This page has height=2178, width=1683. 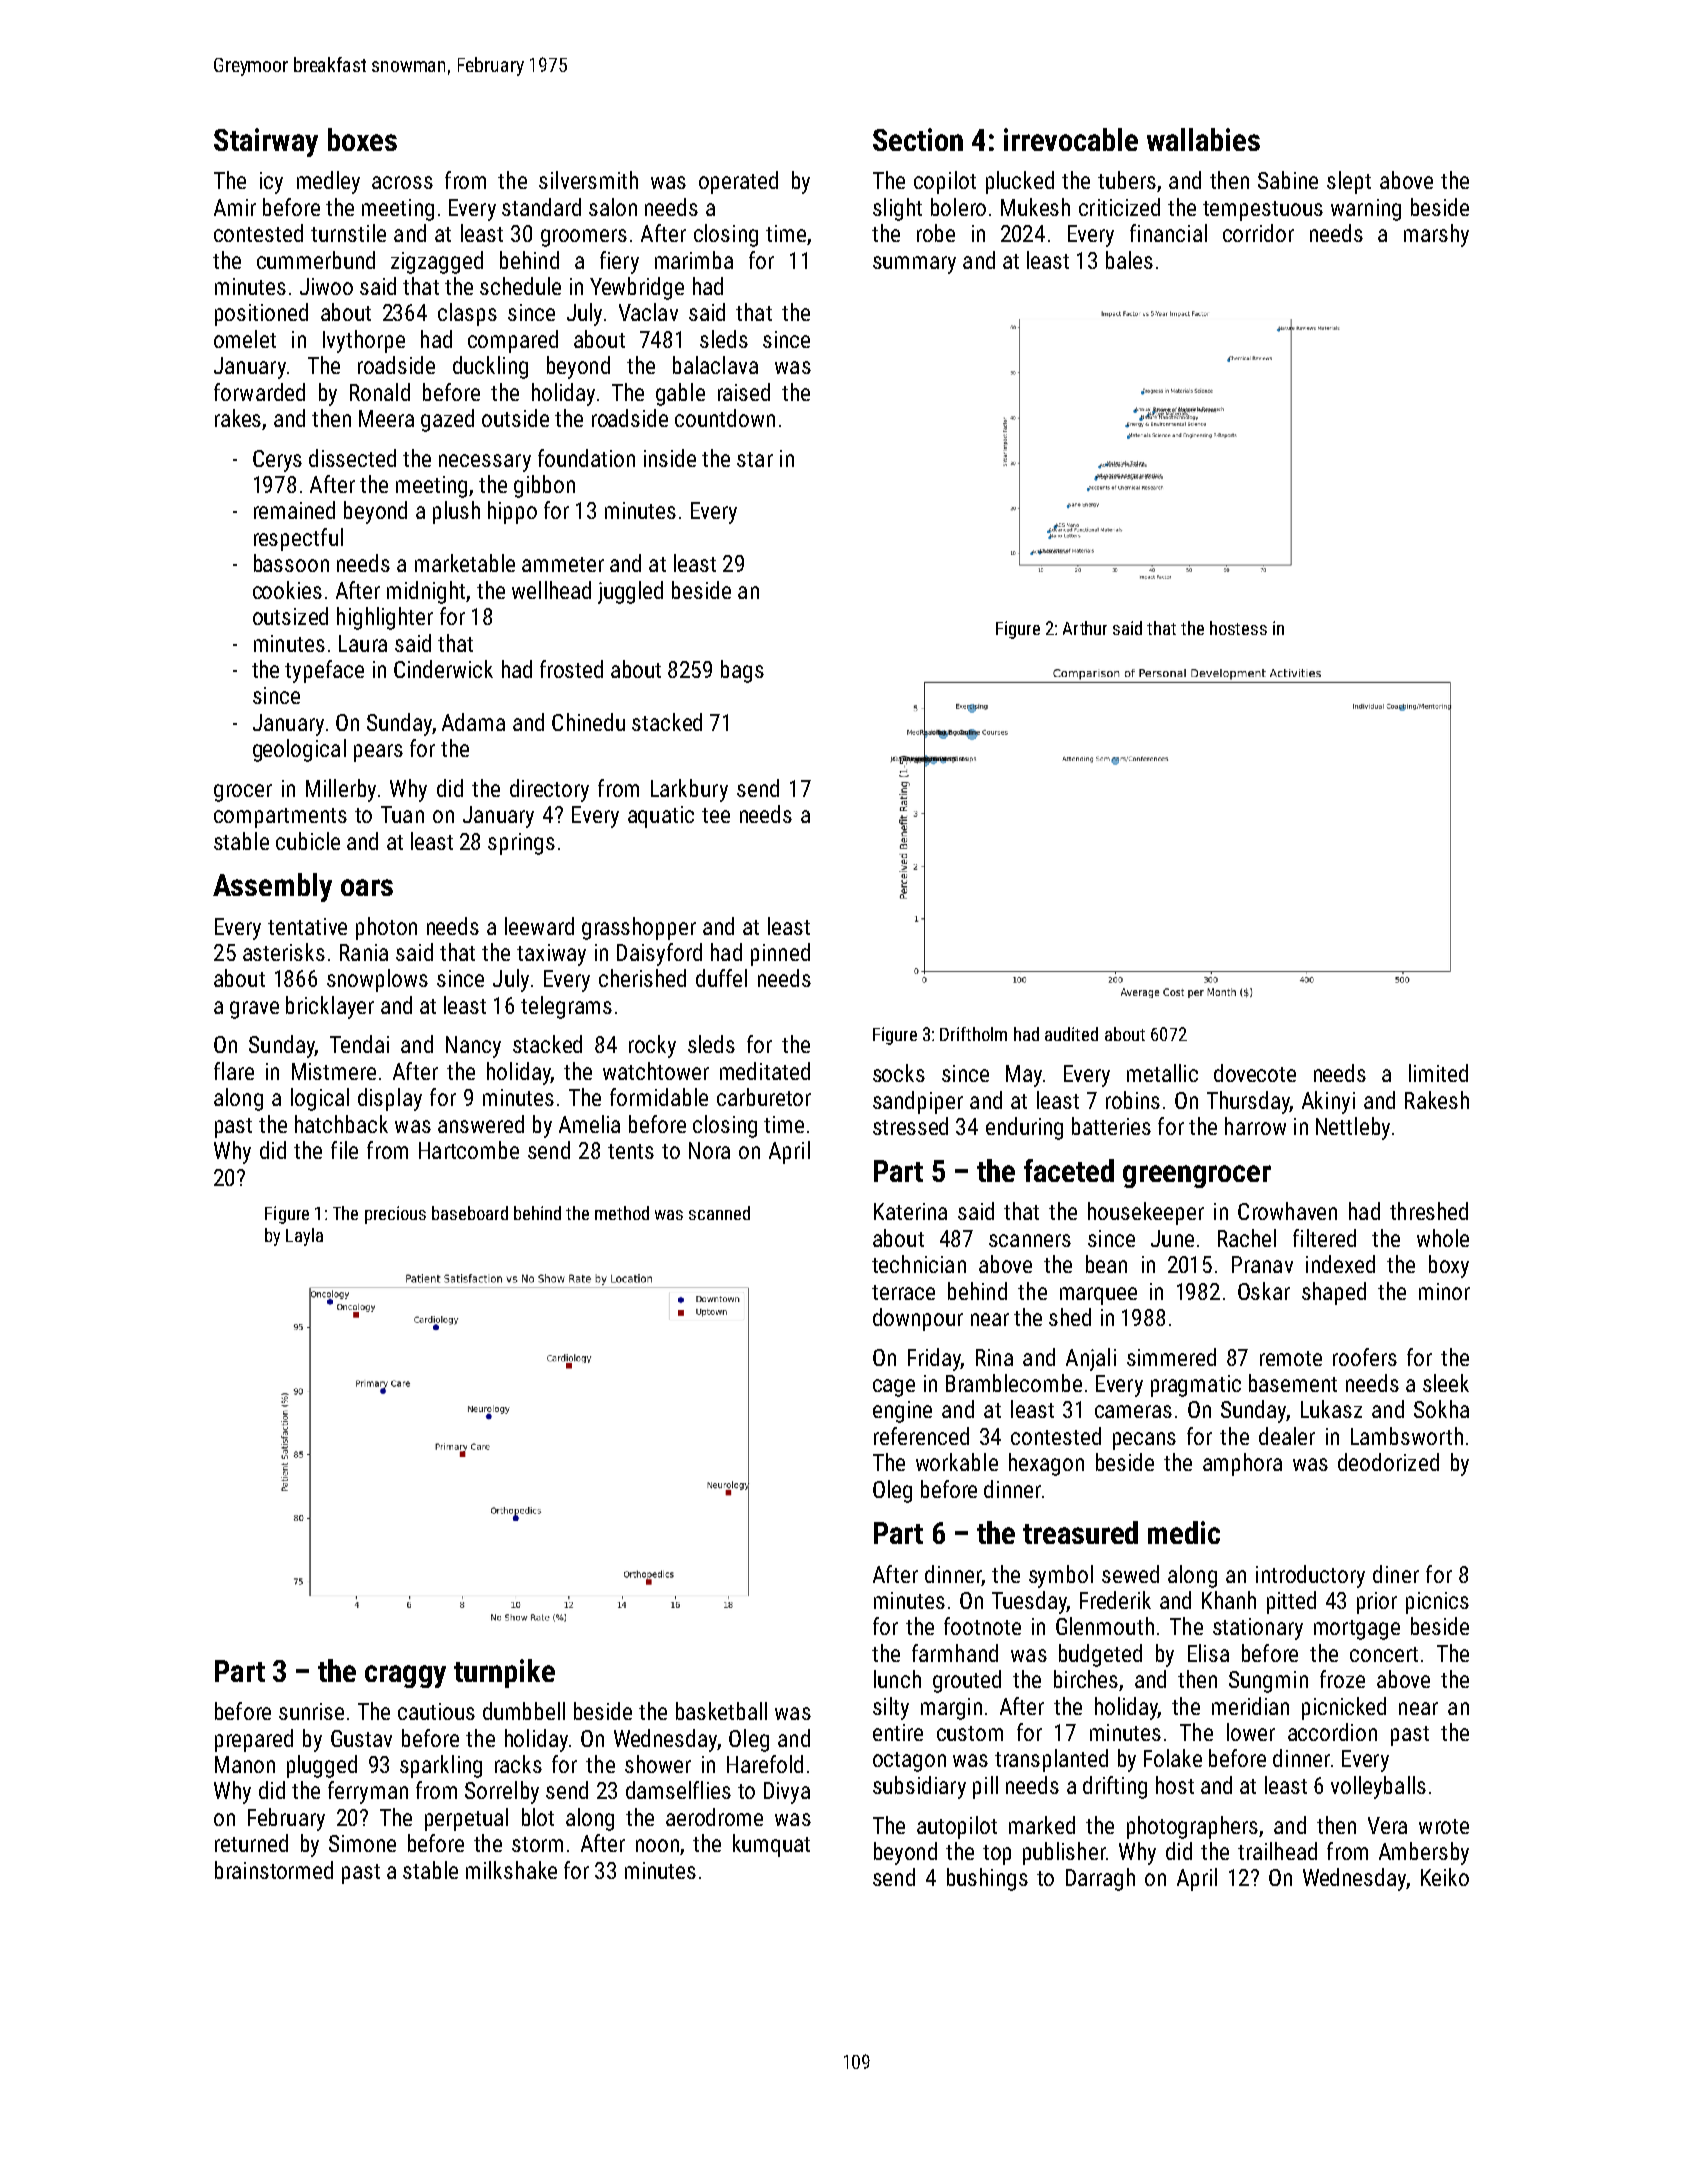 I want to click on wallabies, so click(x=1203, y=139).
